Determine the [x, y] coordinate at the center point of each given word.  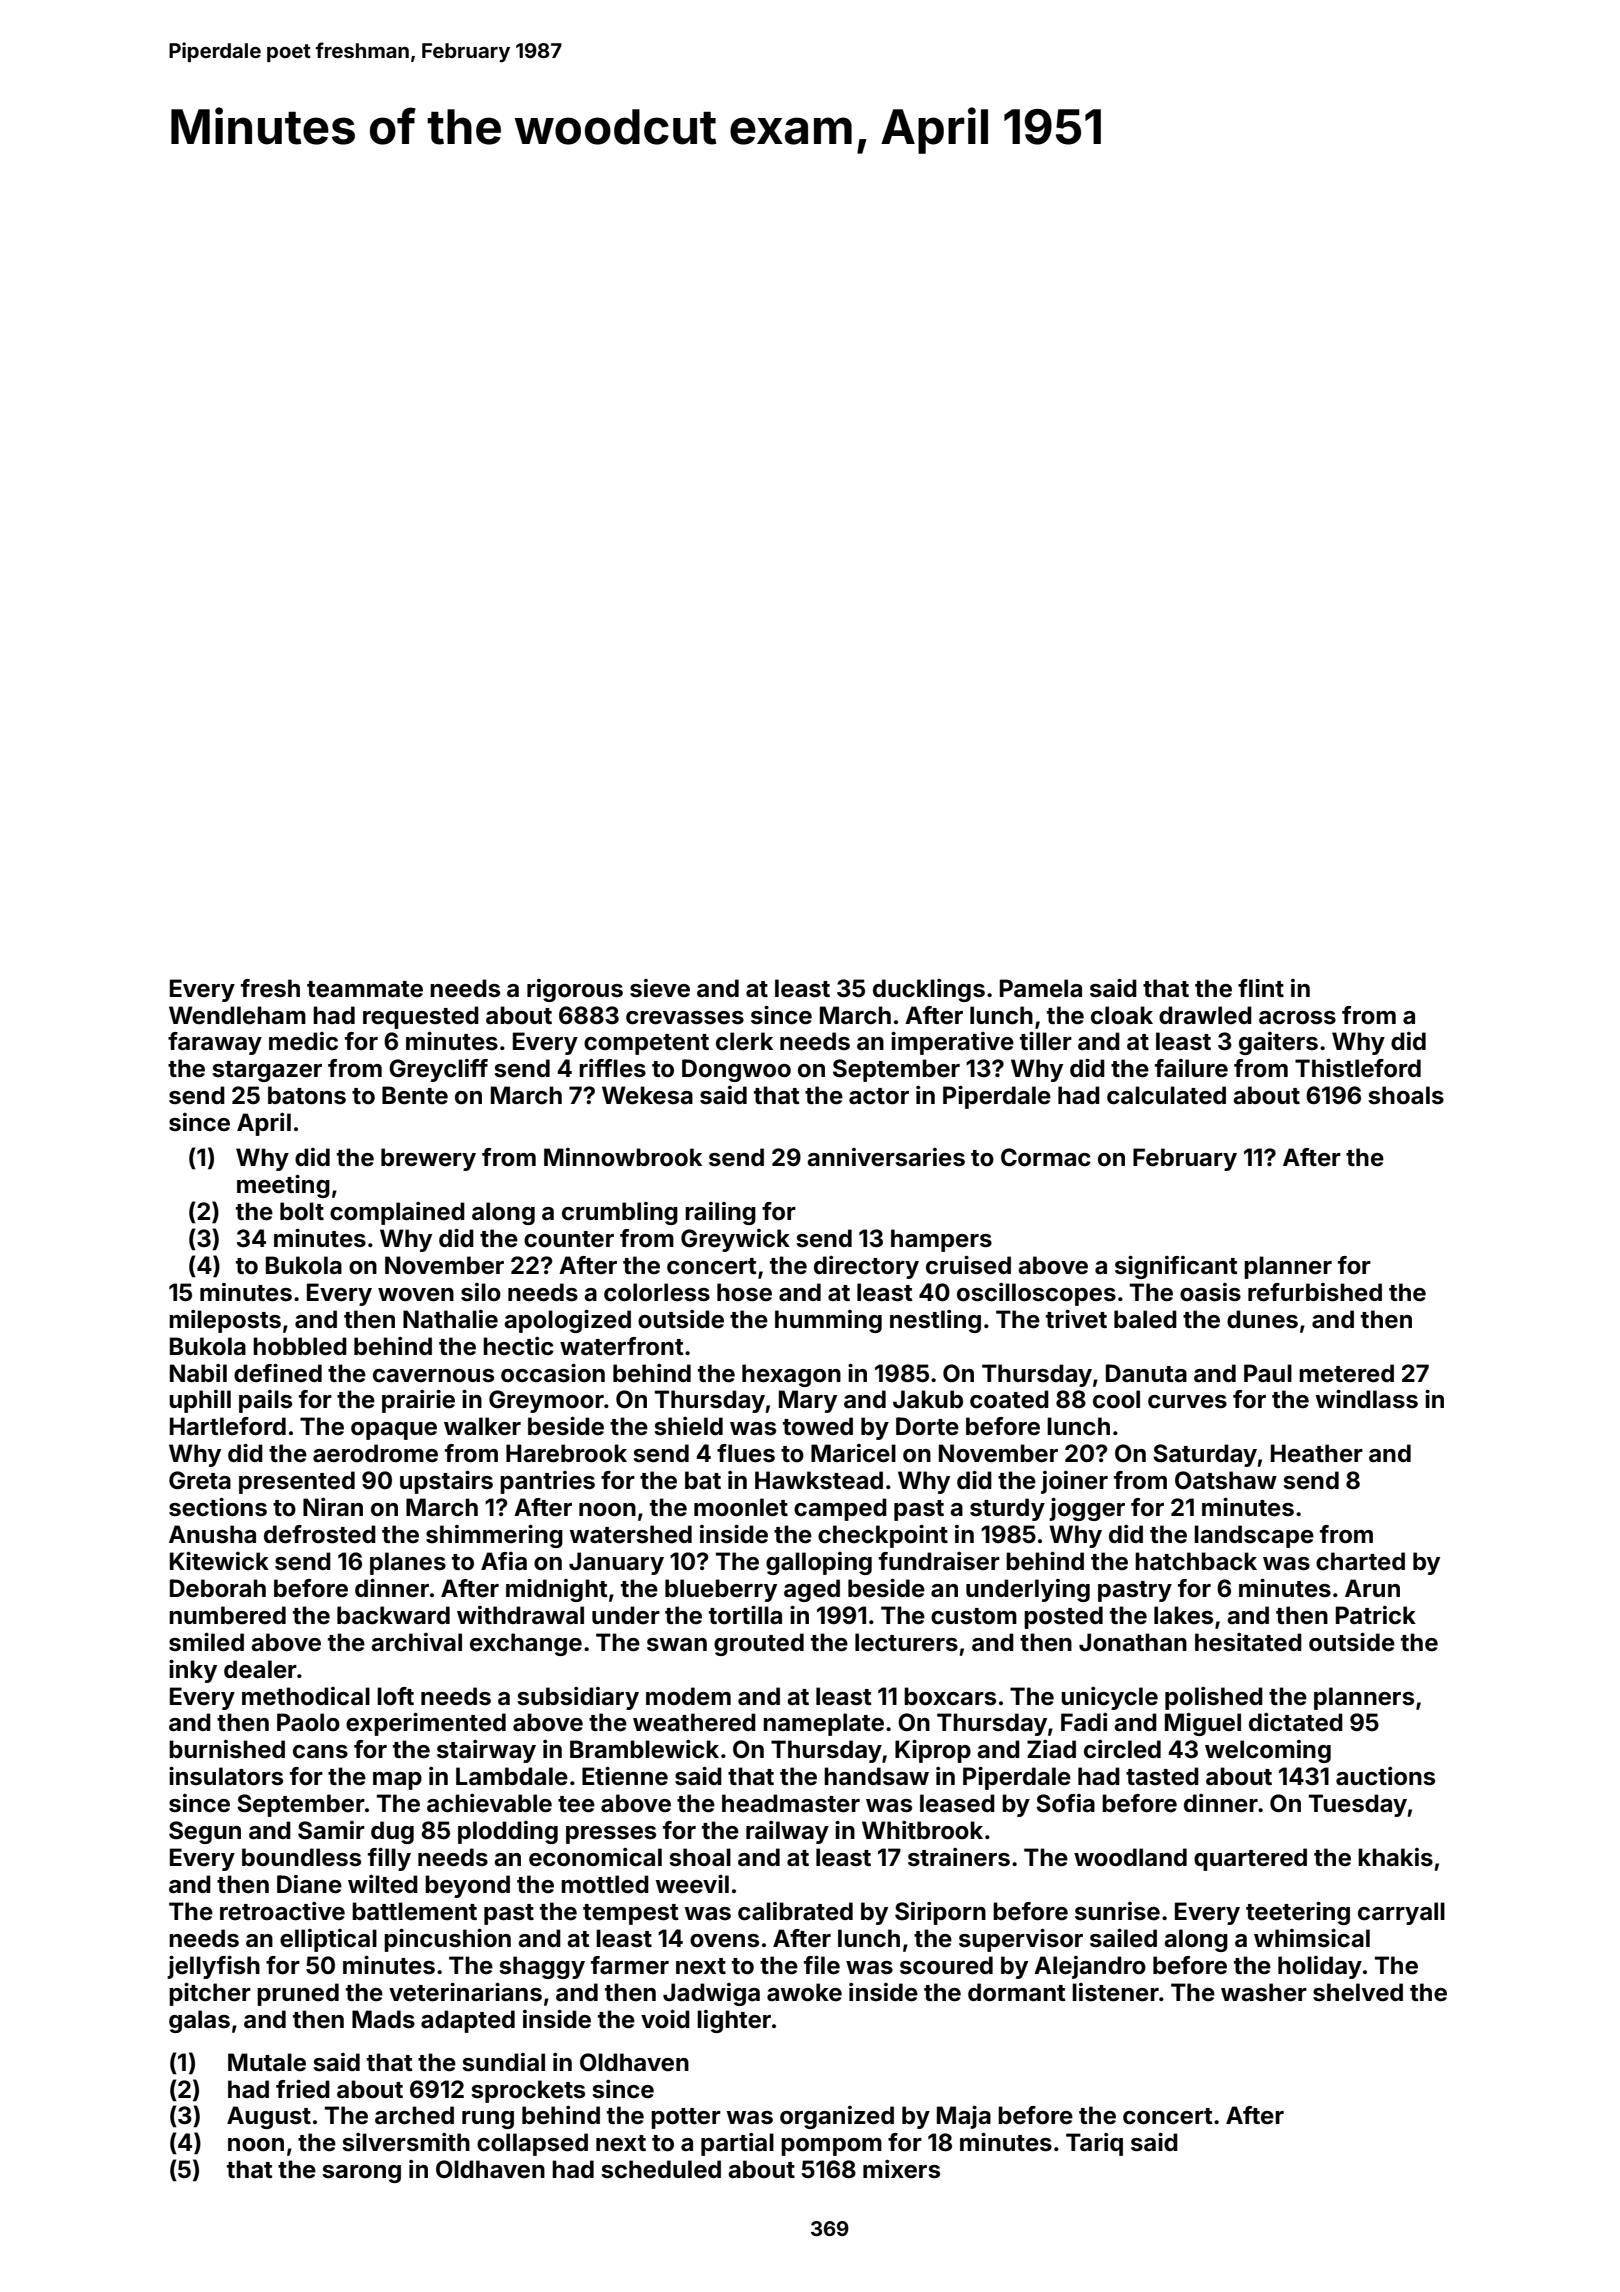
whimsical [1312, 1938]
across [1297, 1018]
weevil [692, 1884]
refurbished [1315, 1292]
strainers [959, 1857]
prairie [418, 1401]
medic [303, 1041]
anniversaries [886, 1157]
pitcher [210, 1994]
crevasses [685, 1018]
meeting [283, 1186]
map [397, 1781]
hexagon [791, 1375]
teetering [1298, 1913]
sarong [361, 2174]
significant [1176, 1267]
